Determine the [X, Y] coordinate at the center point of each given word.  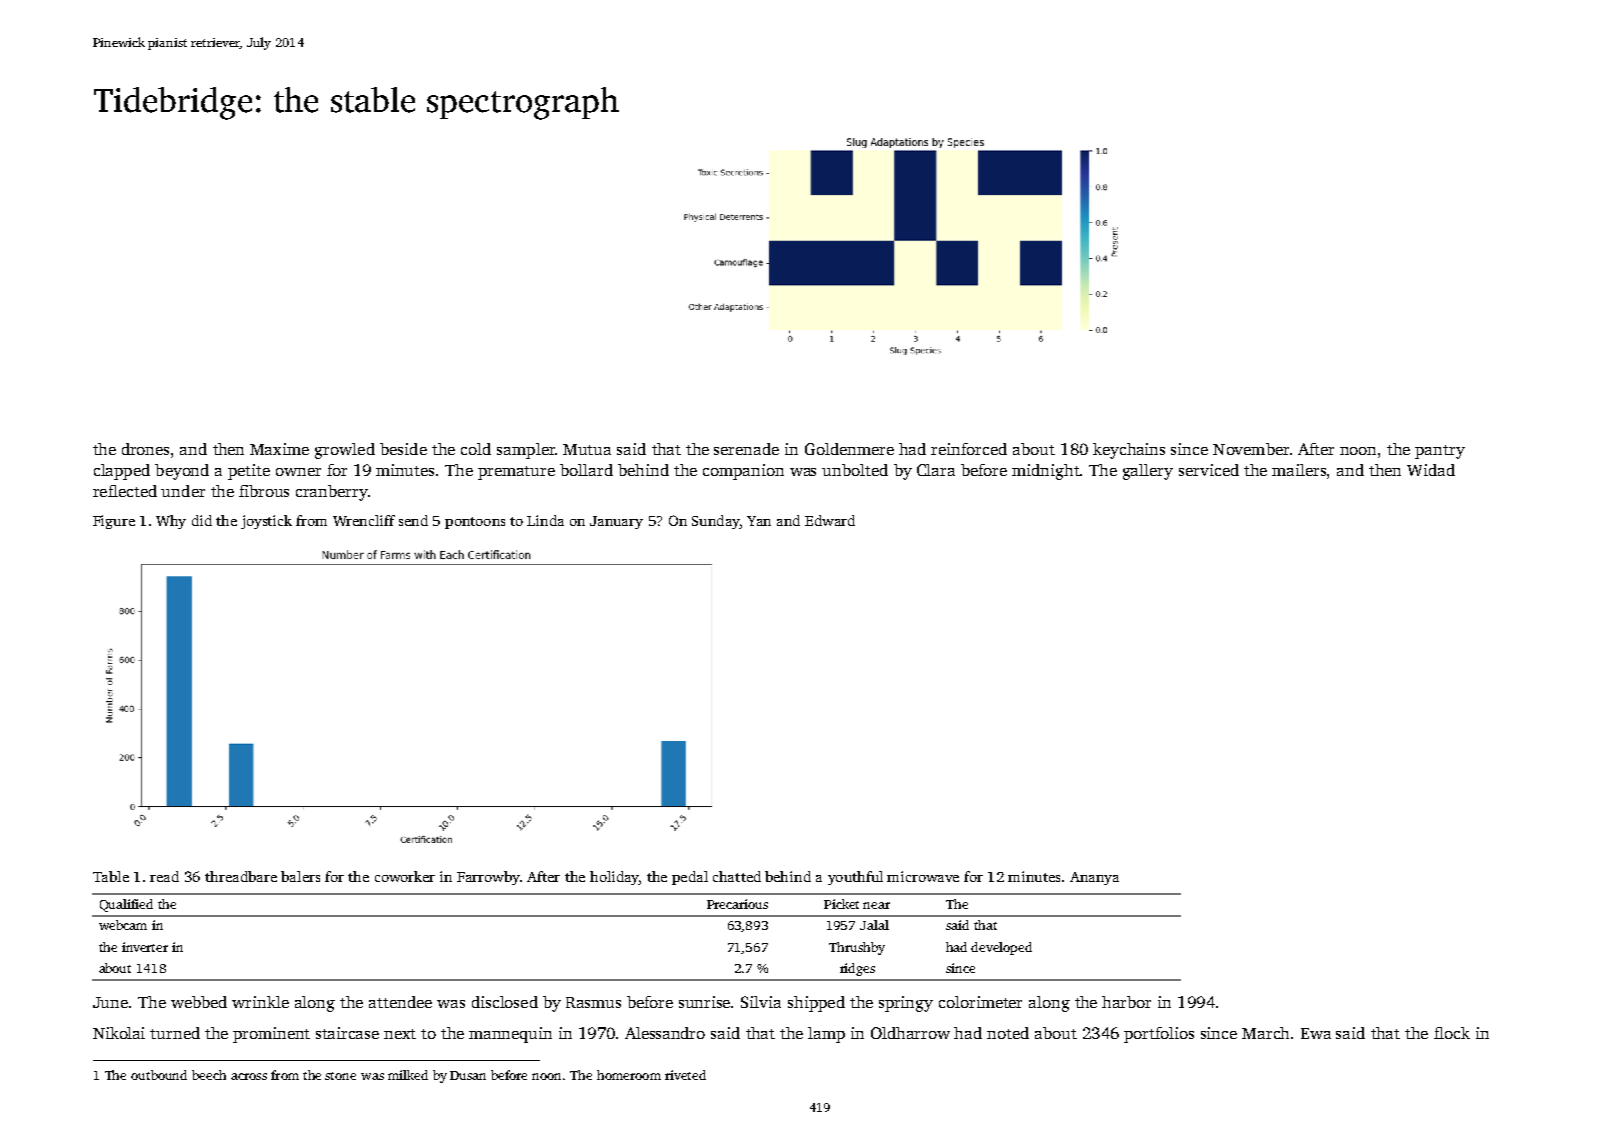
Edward [830, 520]
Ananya [1094, 878]
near [876, 905]
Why [171, 522]
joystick [266, 522]
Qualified [126, 905]
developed [1001, 948]
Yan [759, 521]
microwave [923, 876]
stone [340, 1076]
